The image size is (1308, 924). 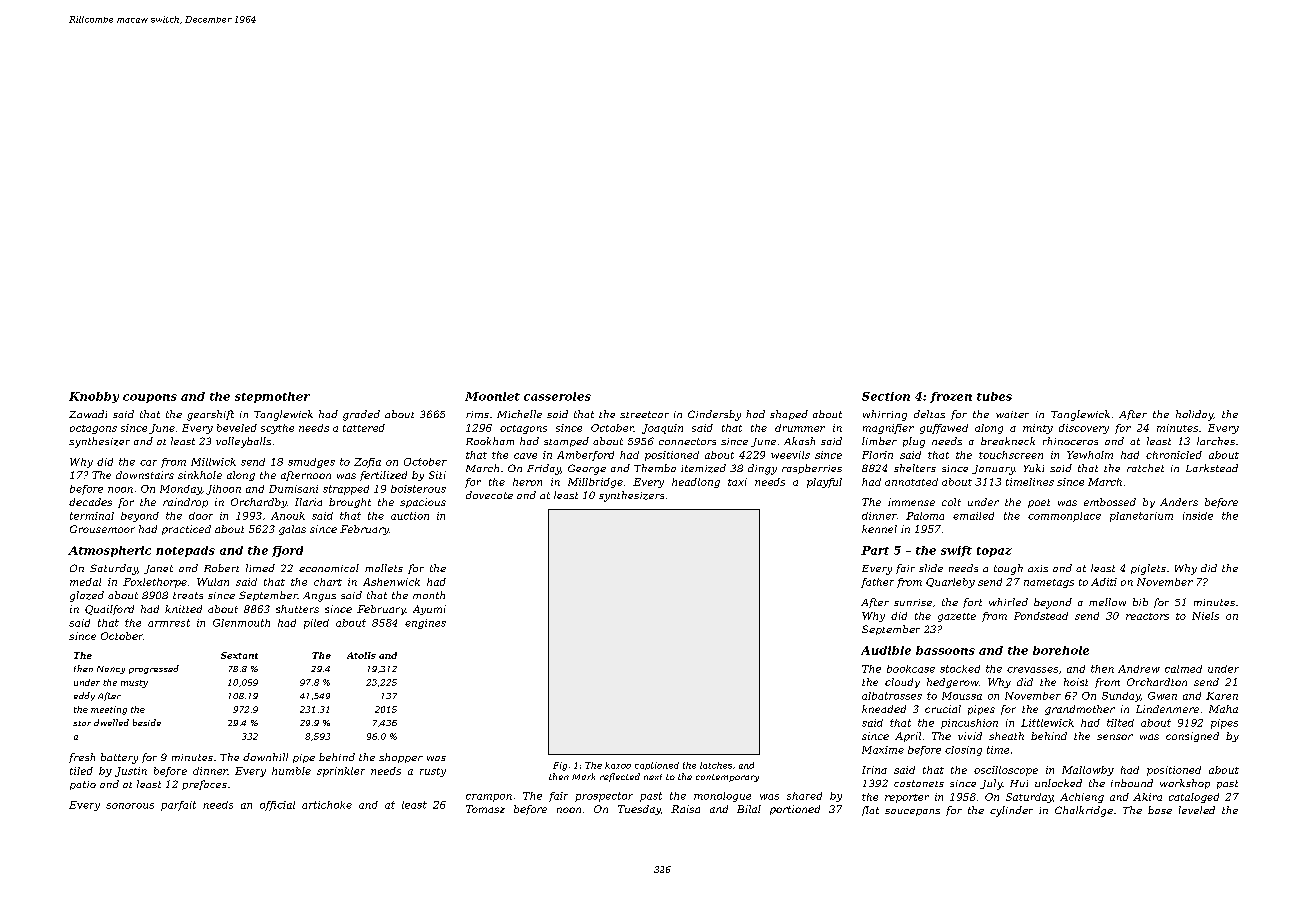 I want to click on nametags, so click(x=1049, y=583).
